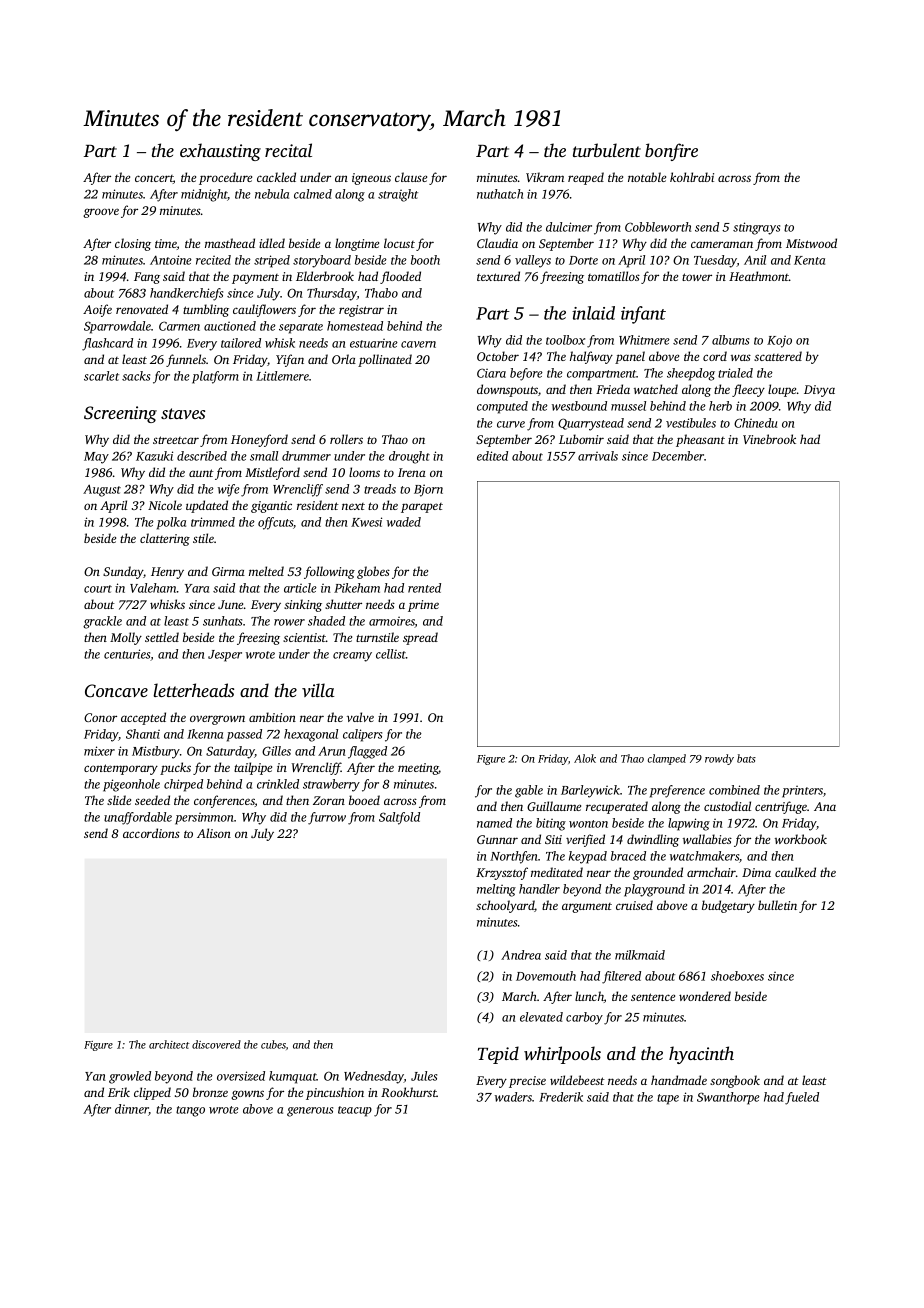 Image resolution: width=924 pixels, height=1308 pixels. What do you see at coordinates (154, 178) in the page?
I see `concert` at bounding box center [154, 178].
